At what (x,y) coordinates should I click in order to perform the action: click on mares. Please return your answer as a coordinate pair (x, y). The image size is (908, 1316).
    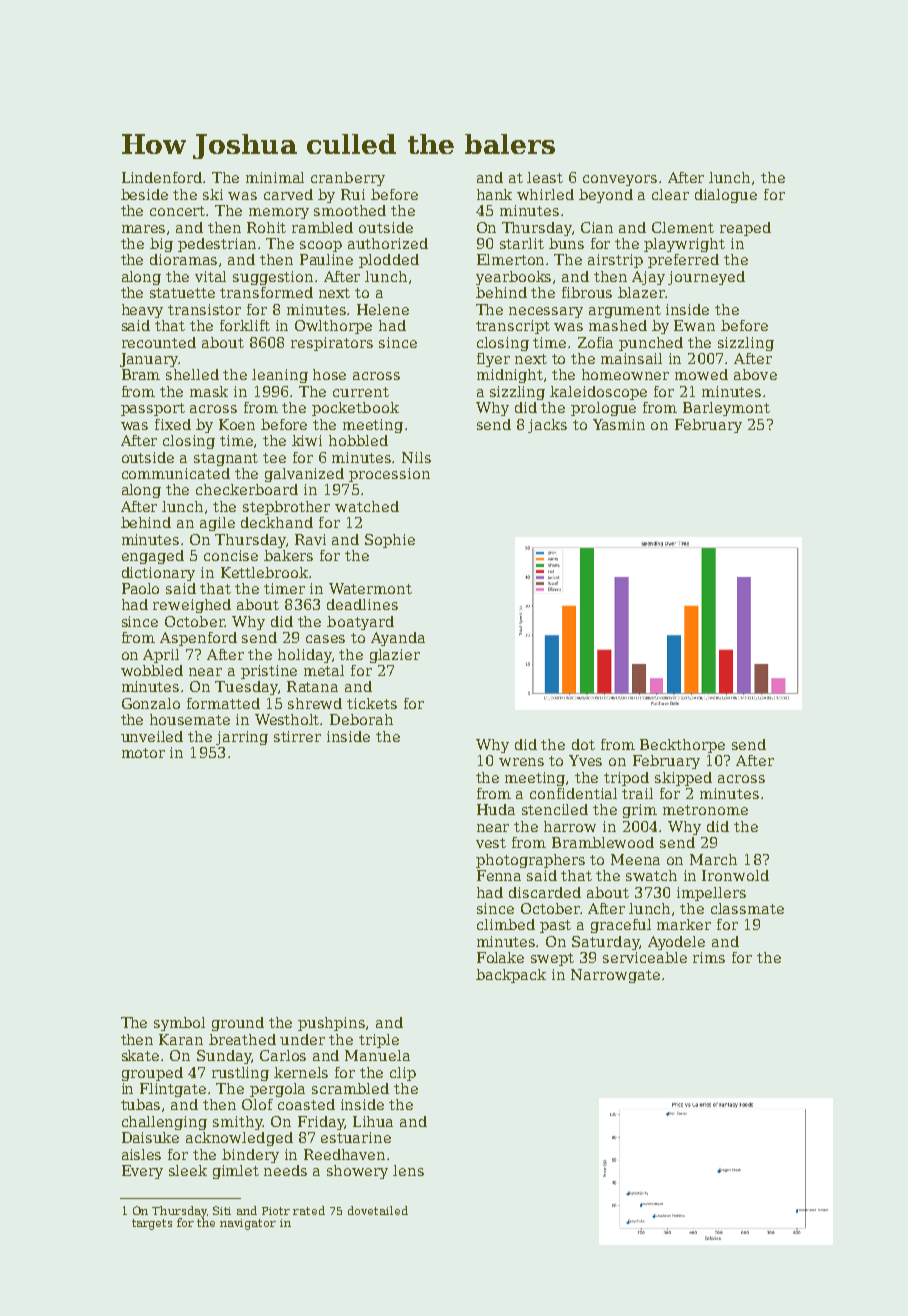
    Looking at the image, I should click on (143, 229).
